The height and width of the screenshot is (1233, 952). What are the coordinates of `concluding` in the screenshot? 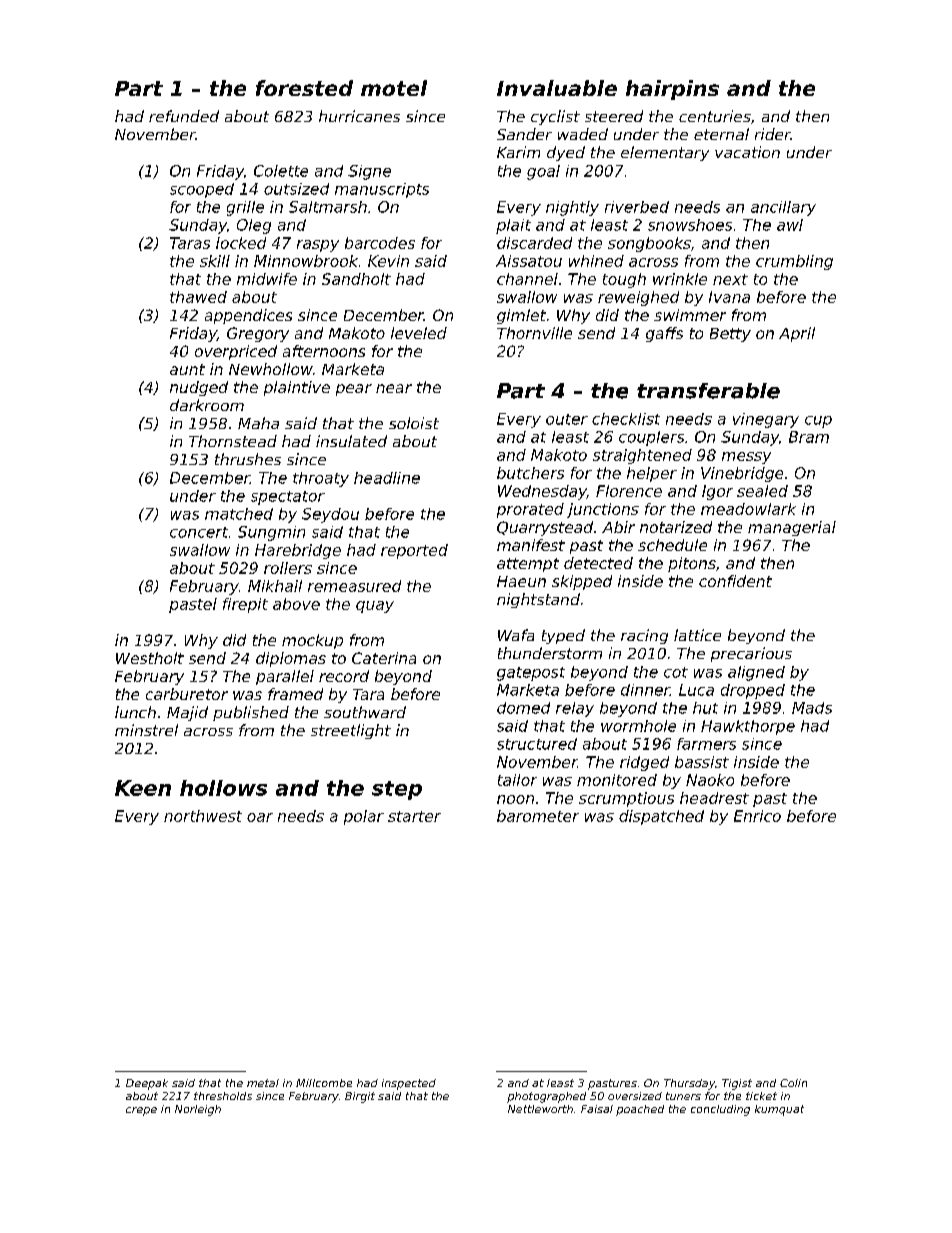 It's located at (720, 1110).
